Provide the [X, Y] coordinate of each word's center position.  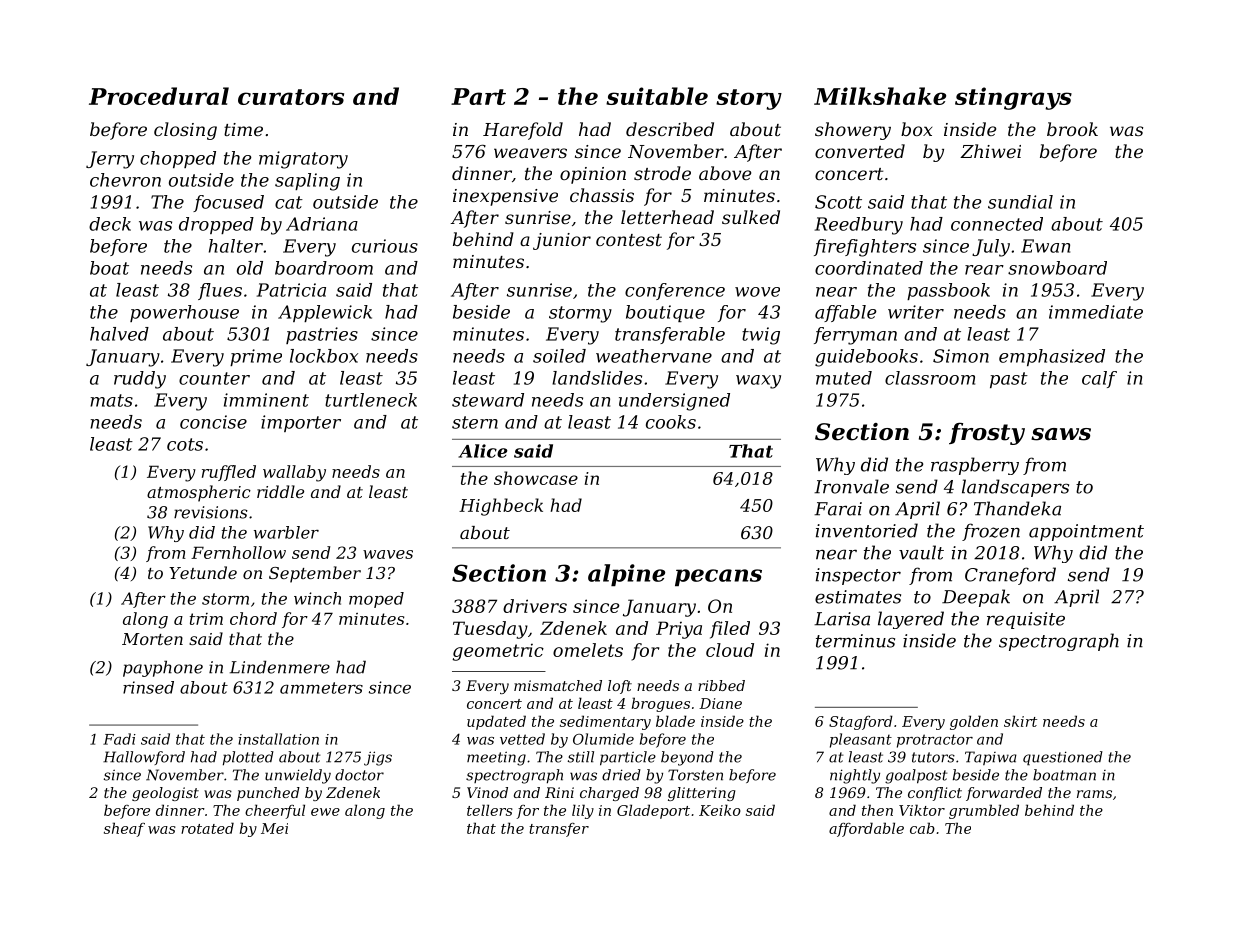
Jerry [110, 160]
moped [376, 600]
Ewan [1045, 246]
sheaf [124, 829]
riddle [280, 491]
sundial [1020, 202]
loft [620, 687]
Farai [838, 509]
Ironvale [851, 486]
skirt [1020, 721]
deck [110, 224]
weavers [530, 153]
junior [562, 241]
